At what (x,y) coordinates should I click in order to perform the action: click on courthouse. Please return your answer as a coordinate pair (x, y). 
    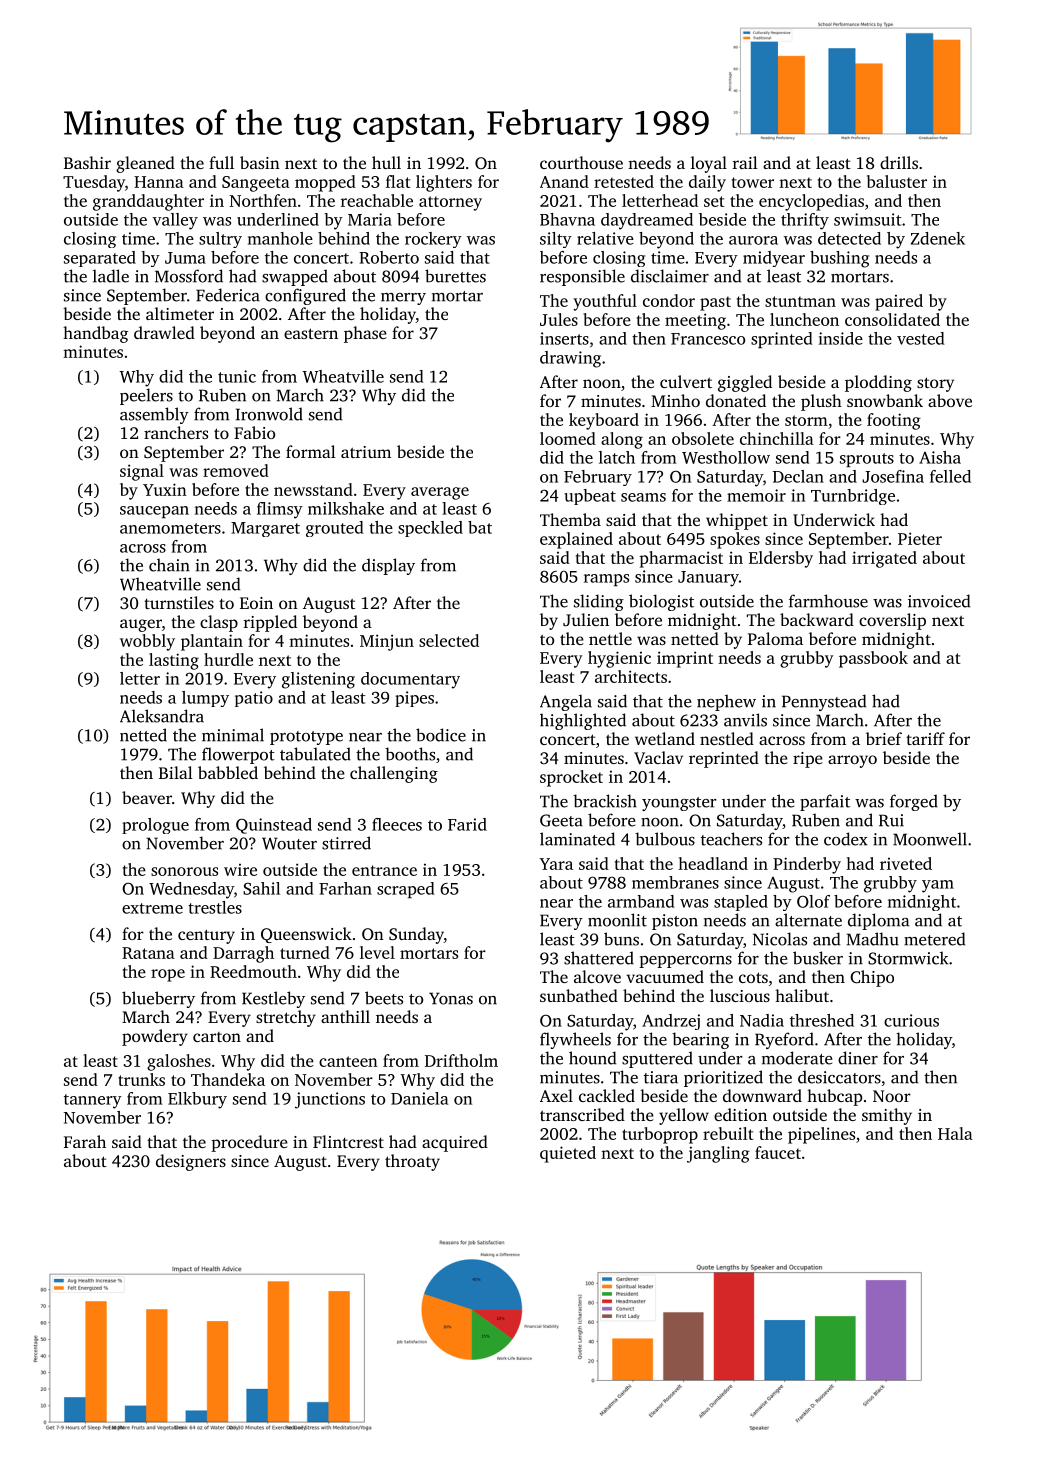
    Looking at the image, I should click on (581, 162).
